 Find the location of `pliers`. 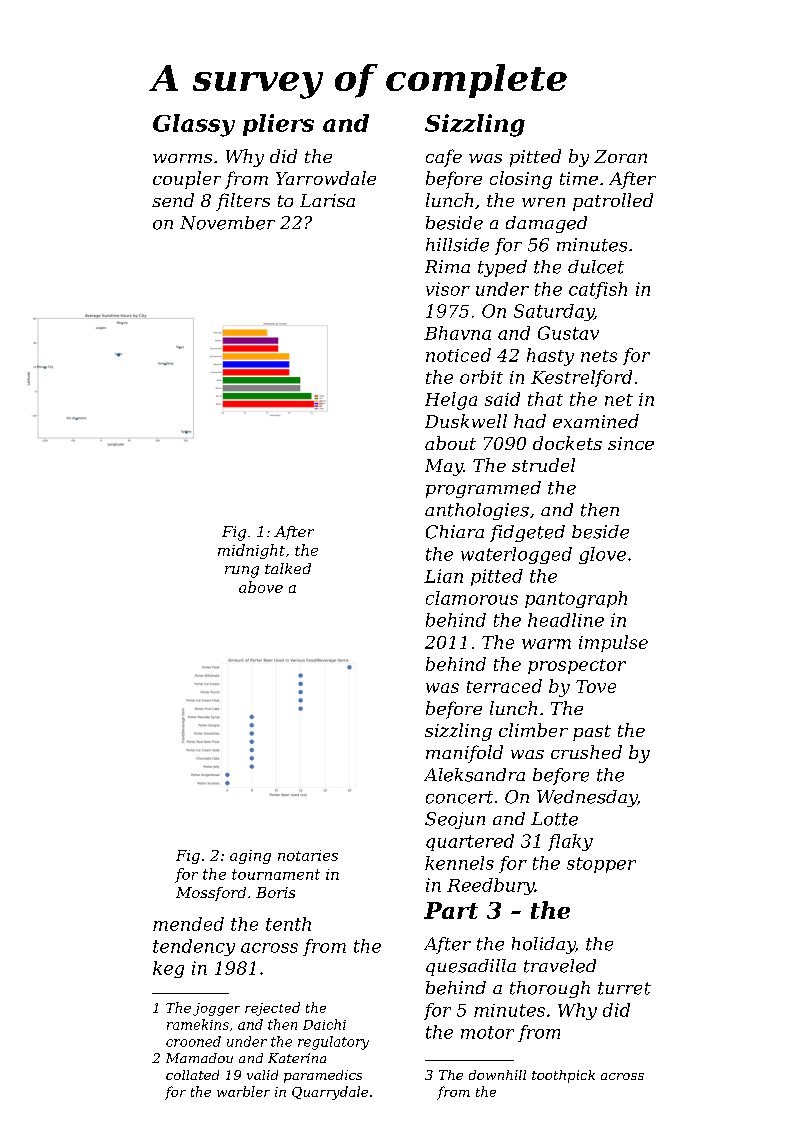

pliers is located at coordinates (278, 125).
